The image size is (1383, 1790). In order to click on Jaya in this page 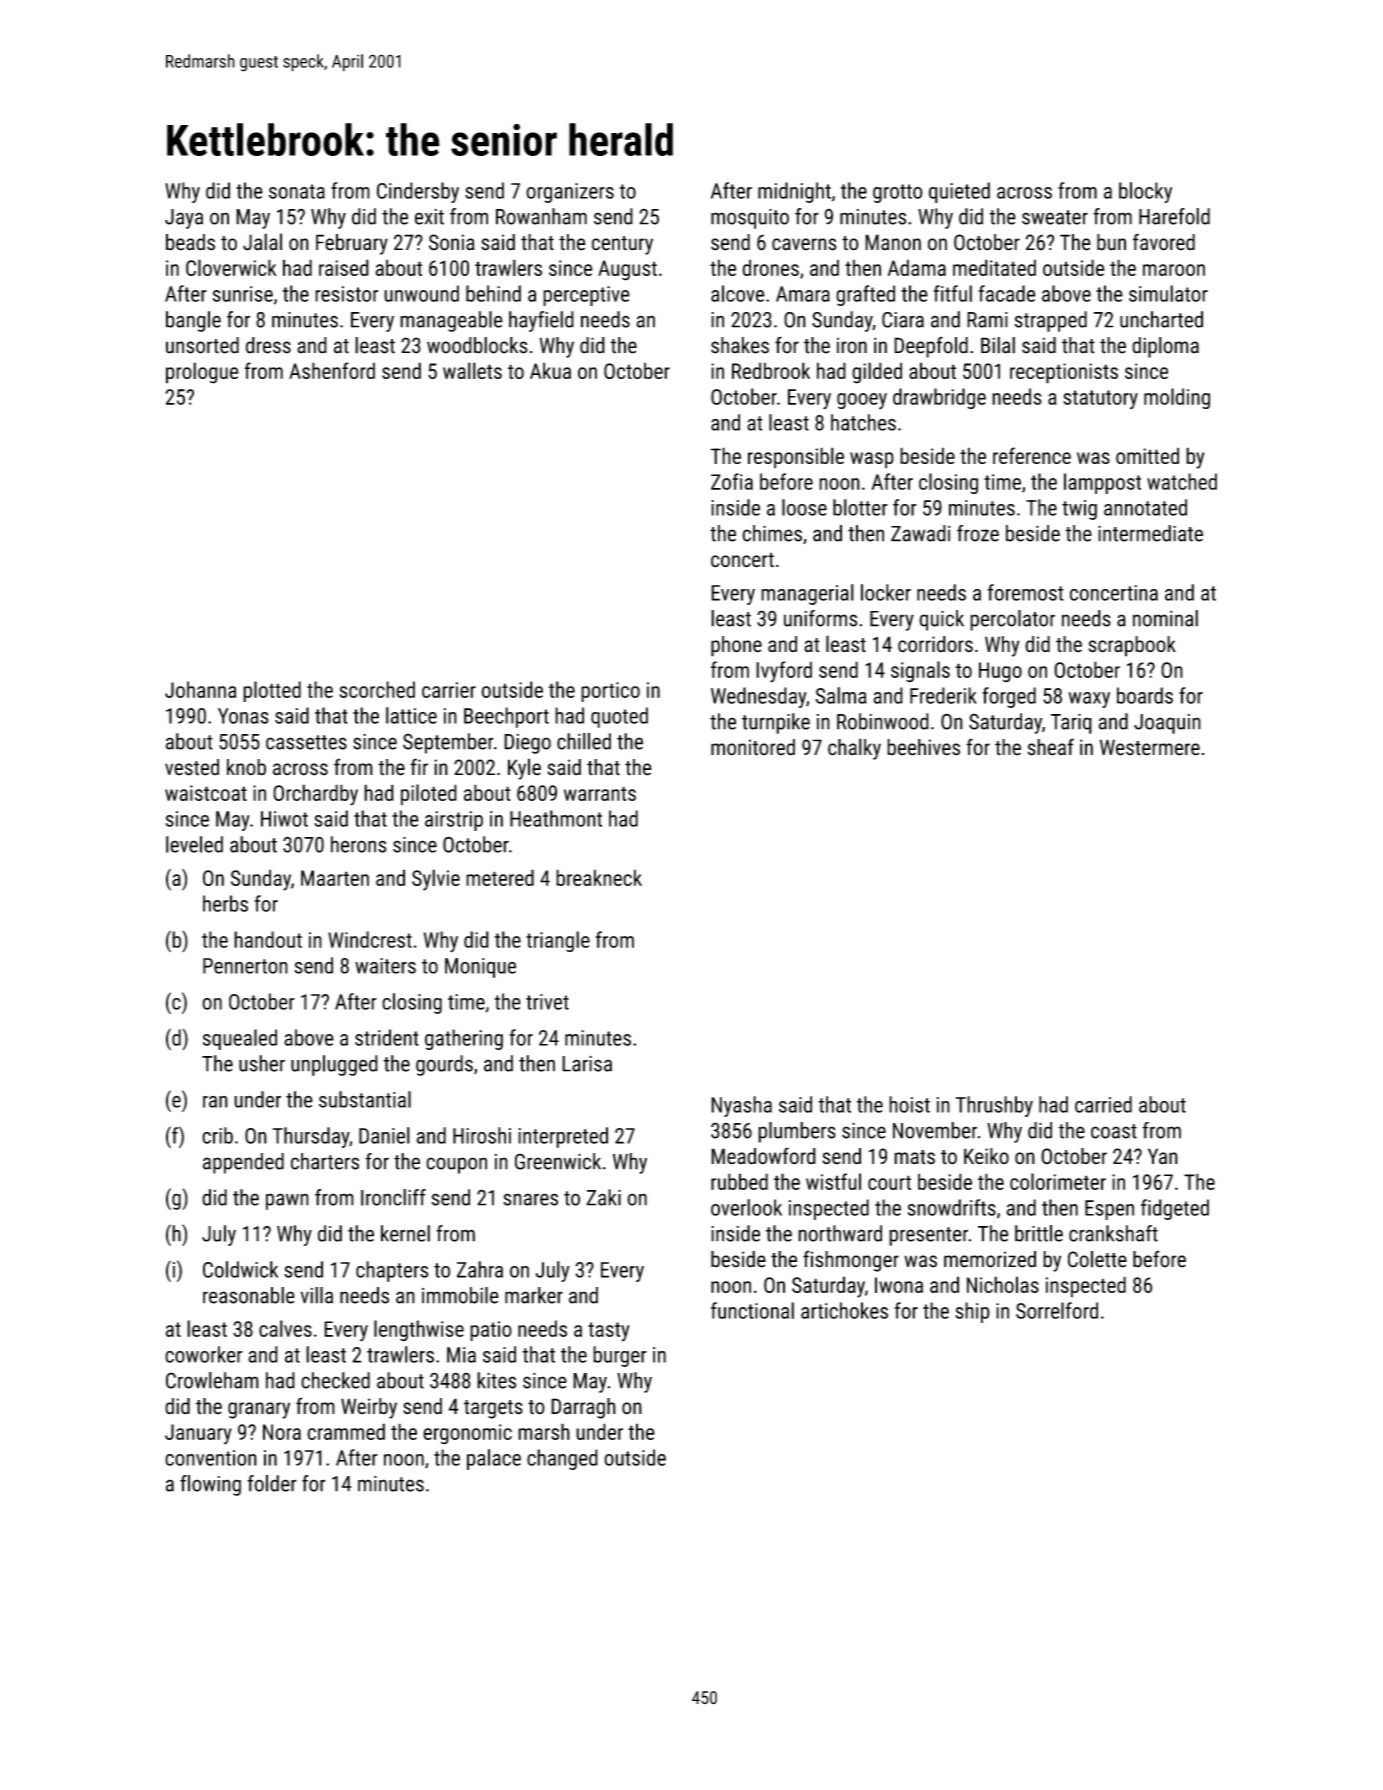, I will do `click(184, 219)`.
